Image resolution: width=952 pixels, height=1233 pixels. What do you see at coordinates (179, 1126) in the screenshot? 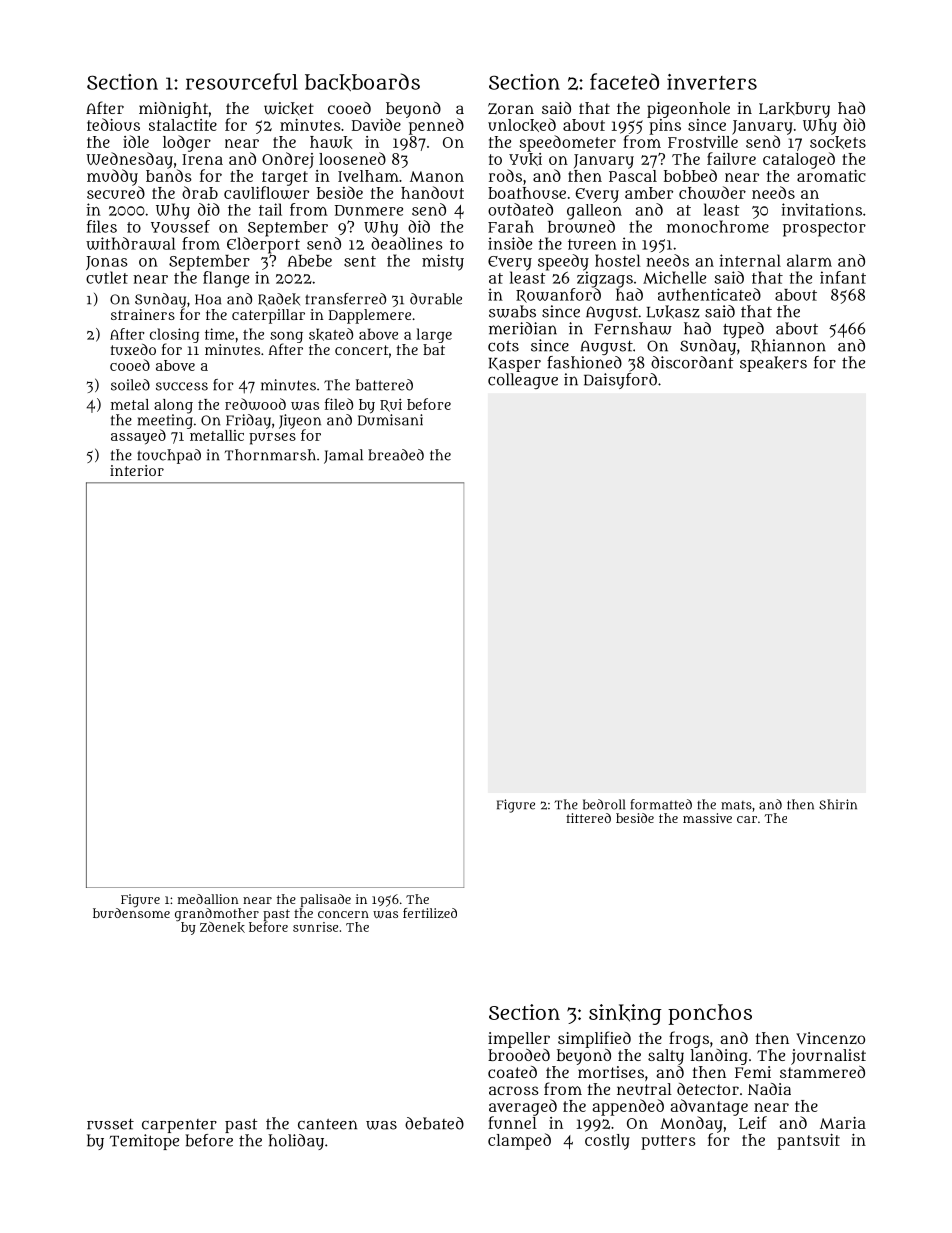
I see `carpenter` at bounding box center [179, 1126].
